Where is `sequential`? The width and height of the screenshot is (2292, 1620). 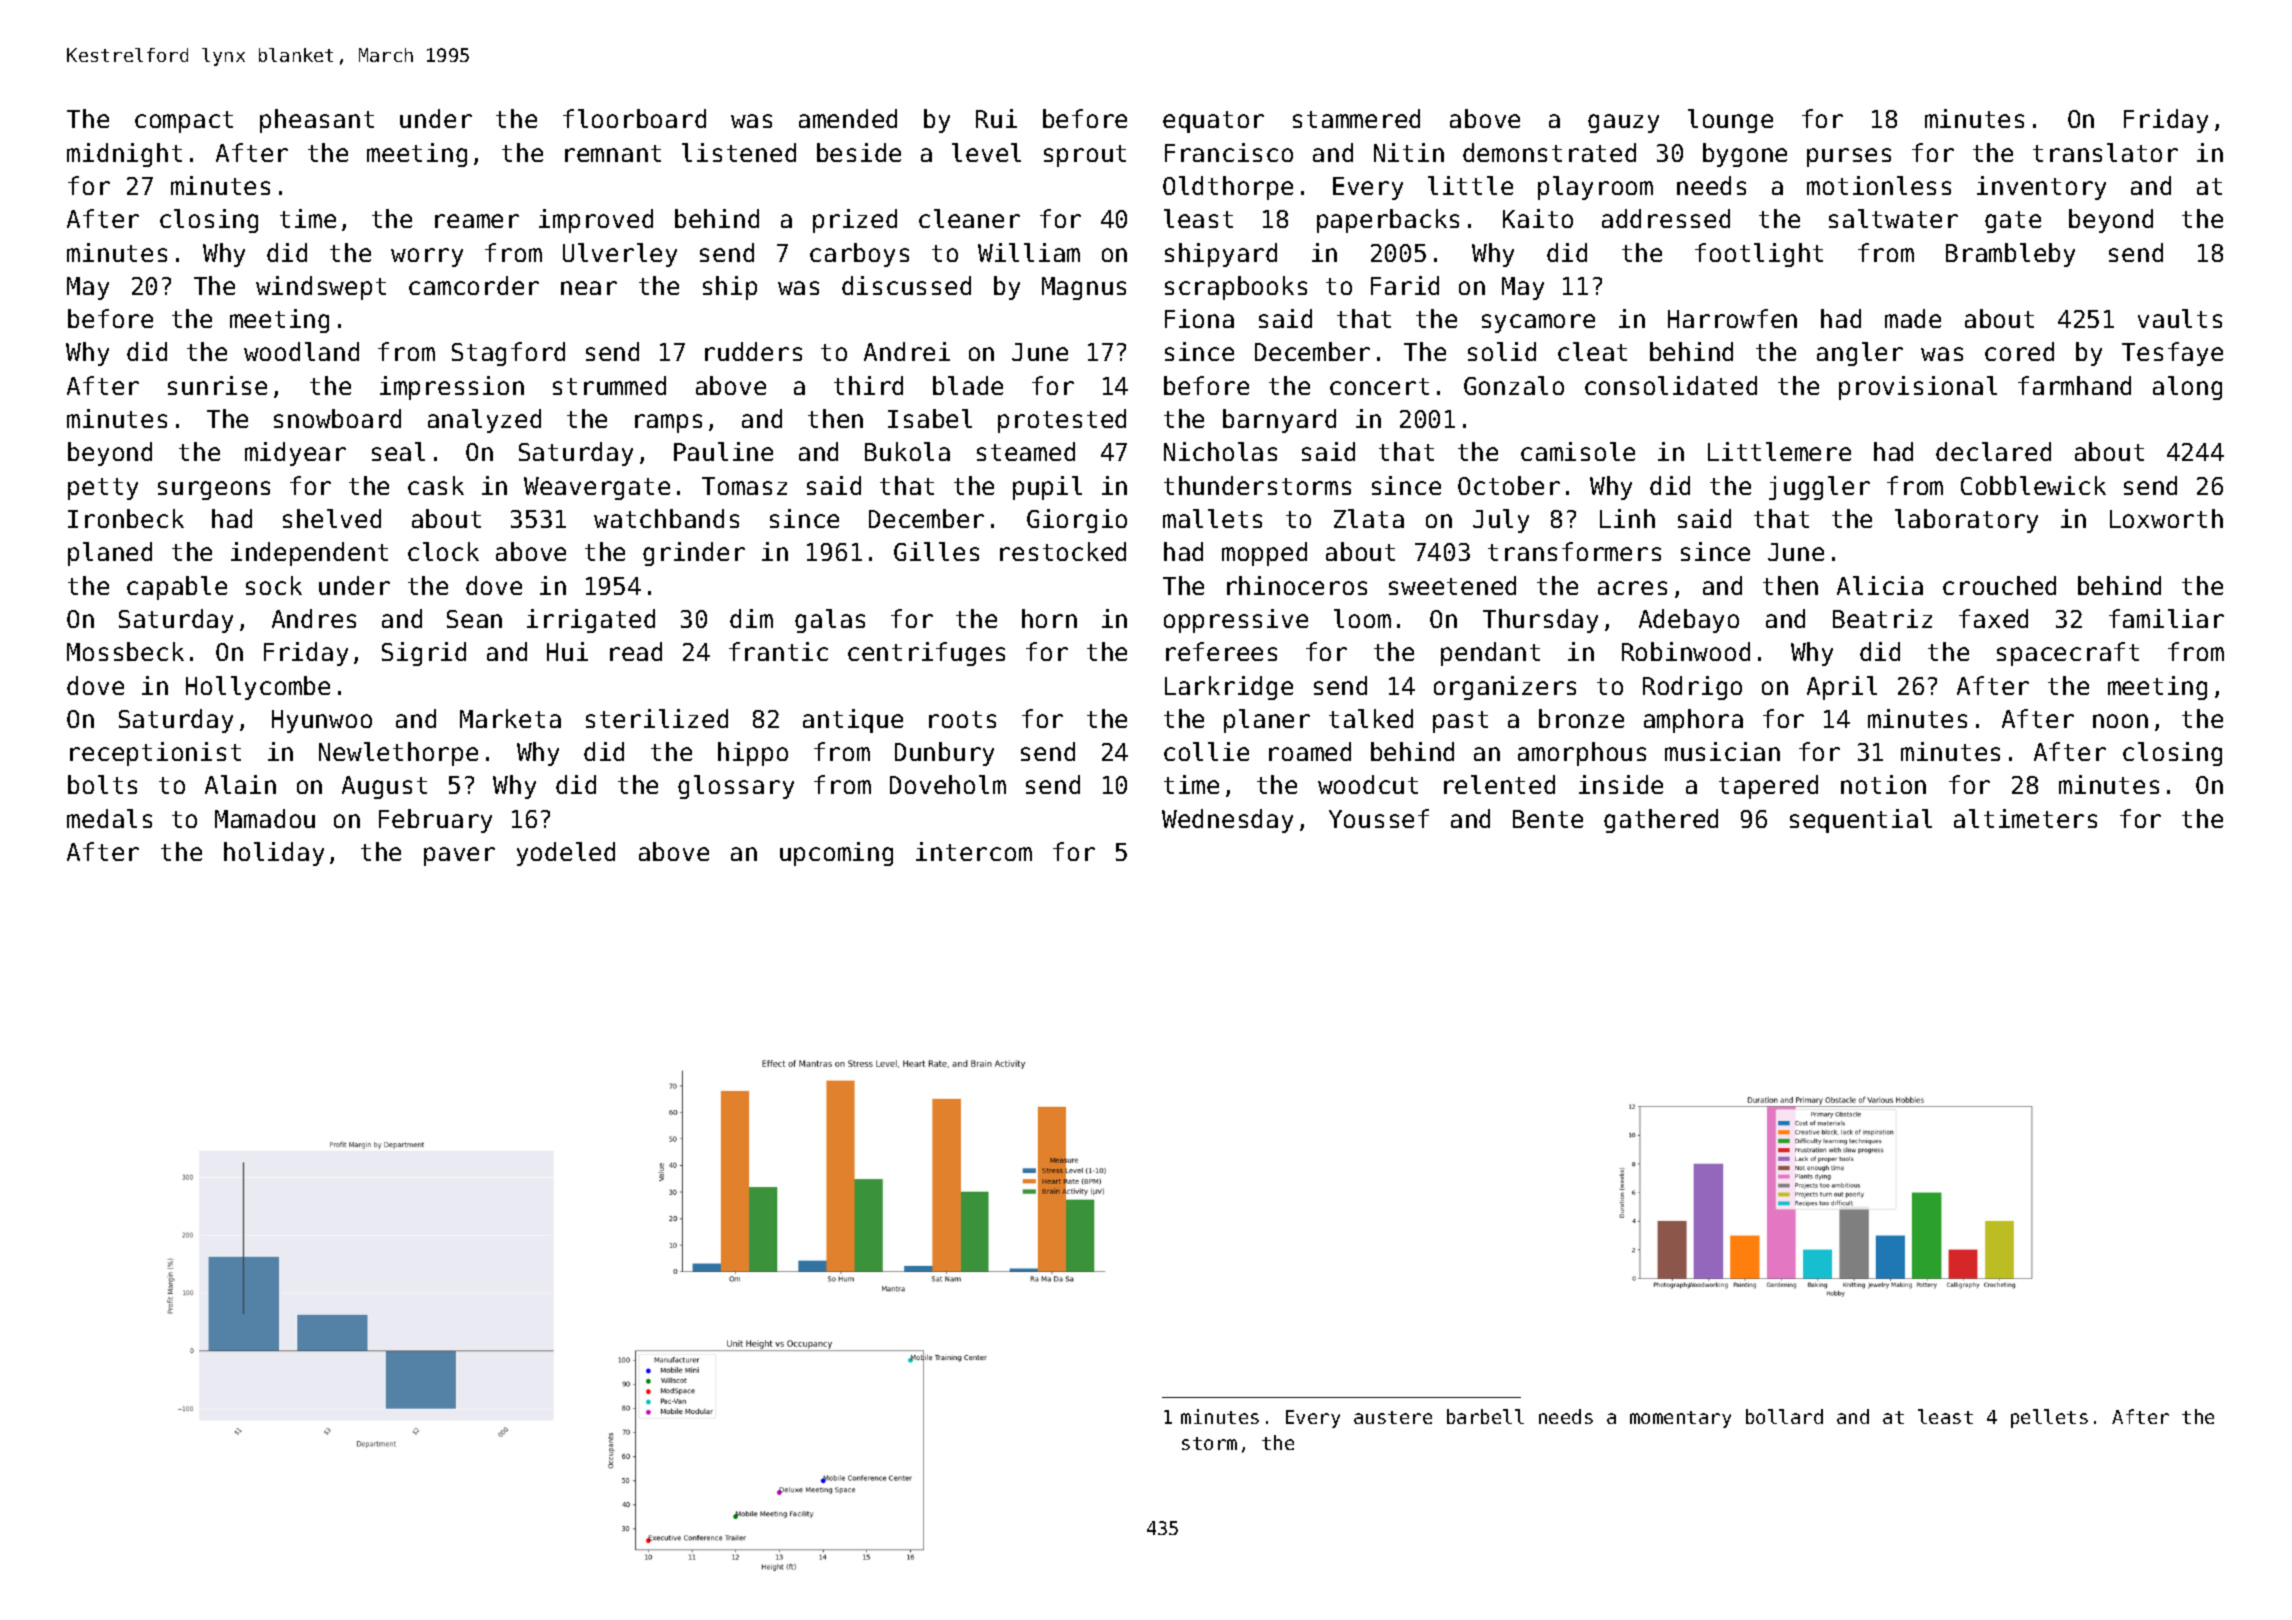 sequential is located at coordinates (1861, 821).
